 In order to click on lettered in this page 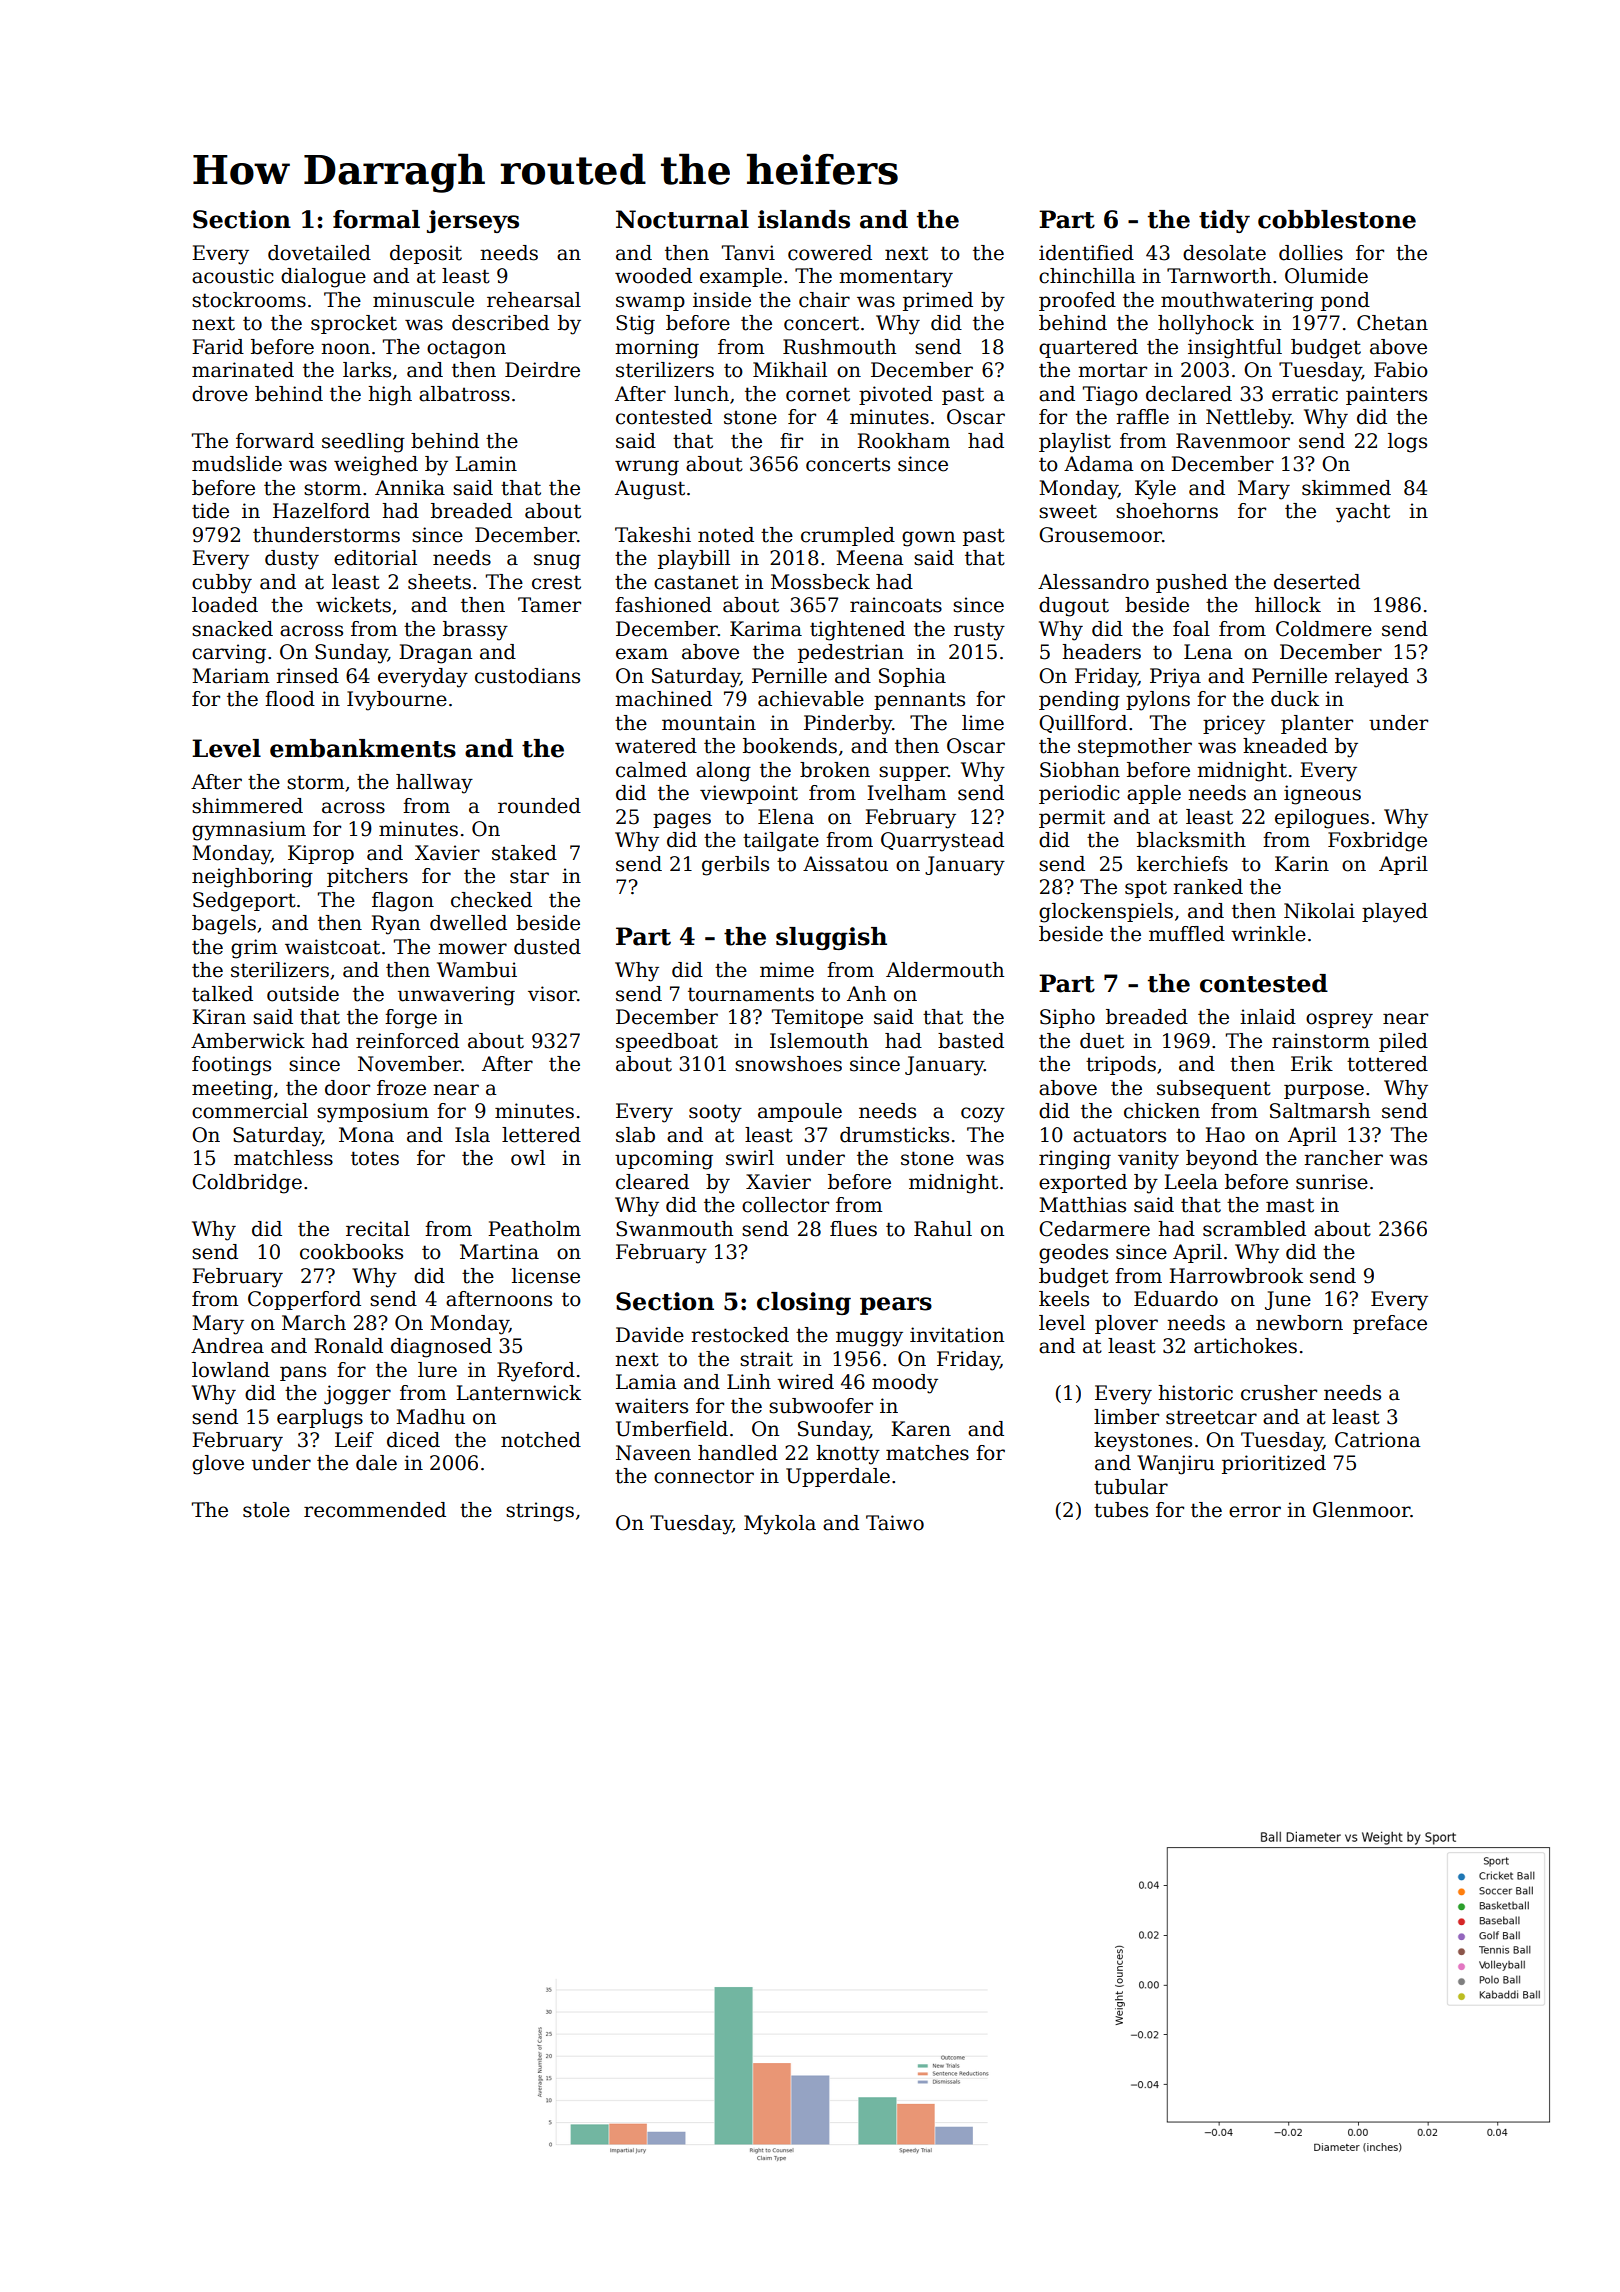, I will do `click(541, 1135)`.
